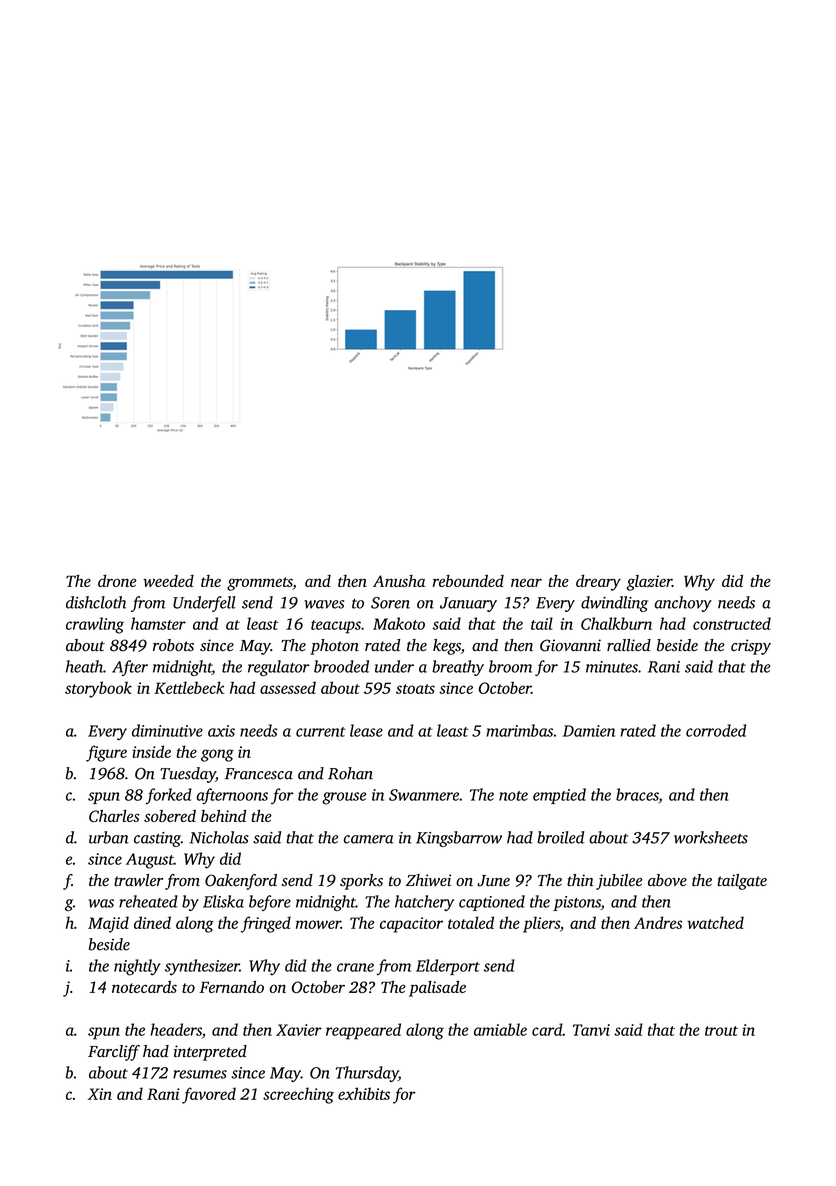 Image resolution: width=836 pixels, height=1186 pixels. I want to click on forked, so click(169, 796).
